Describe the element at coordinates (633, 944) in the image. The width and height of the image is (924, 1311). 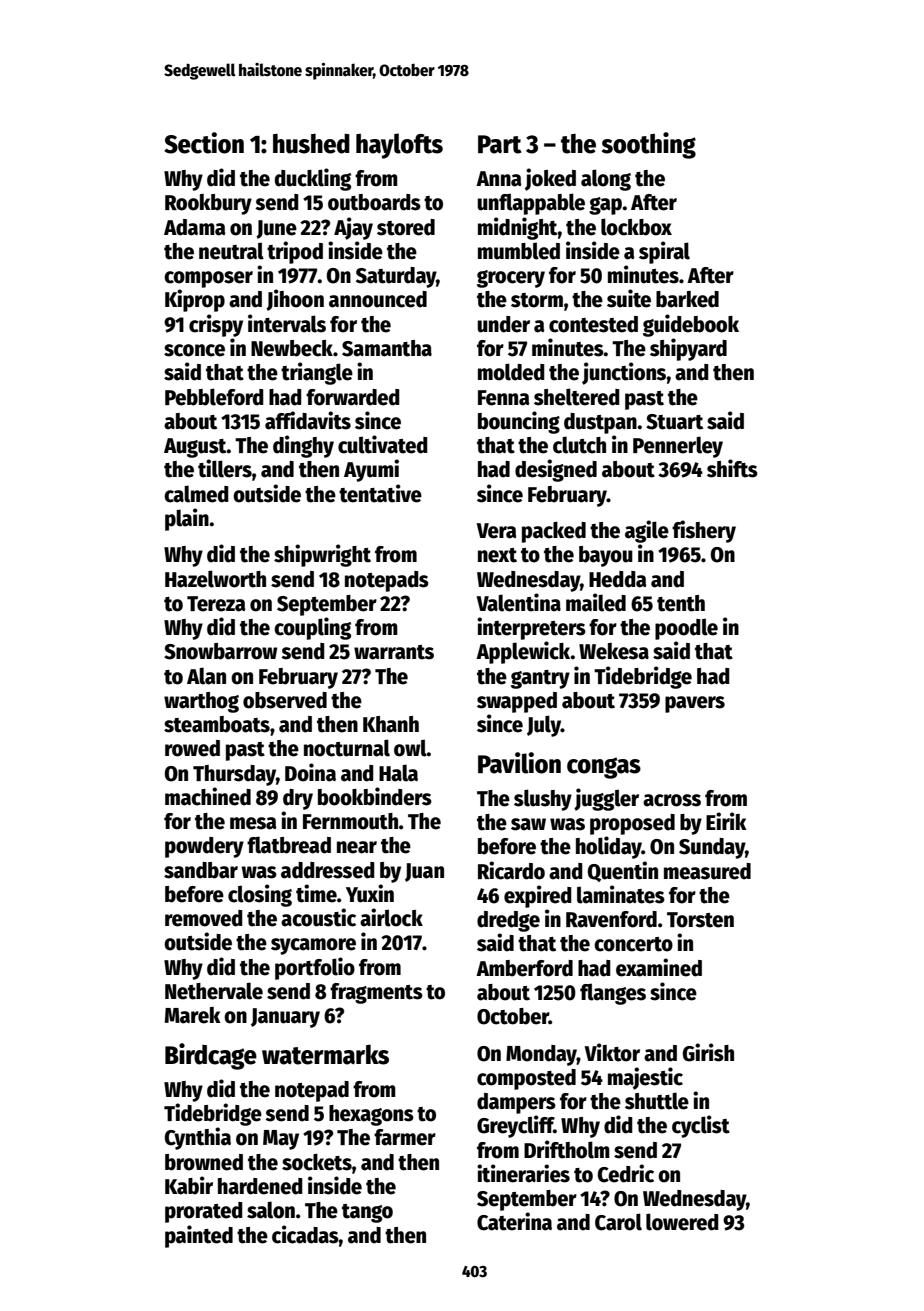
I see `concerto` at that location.
